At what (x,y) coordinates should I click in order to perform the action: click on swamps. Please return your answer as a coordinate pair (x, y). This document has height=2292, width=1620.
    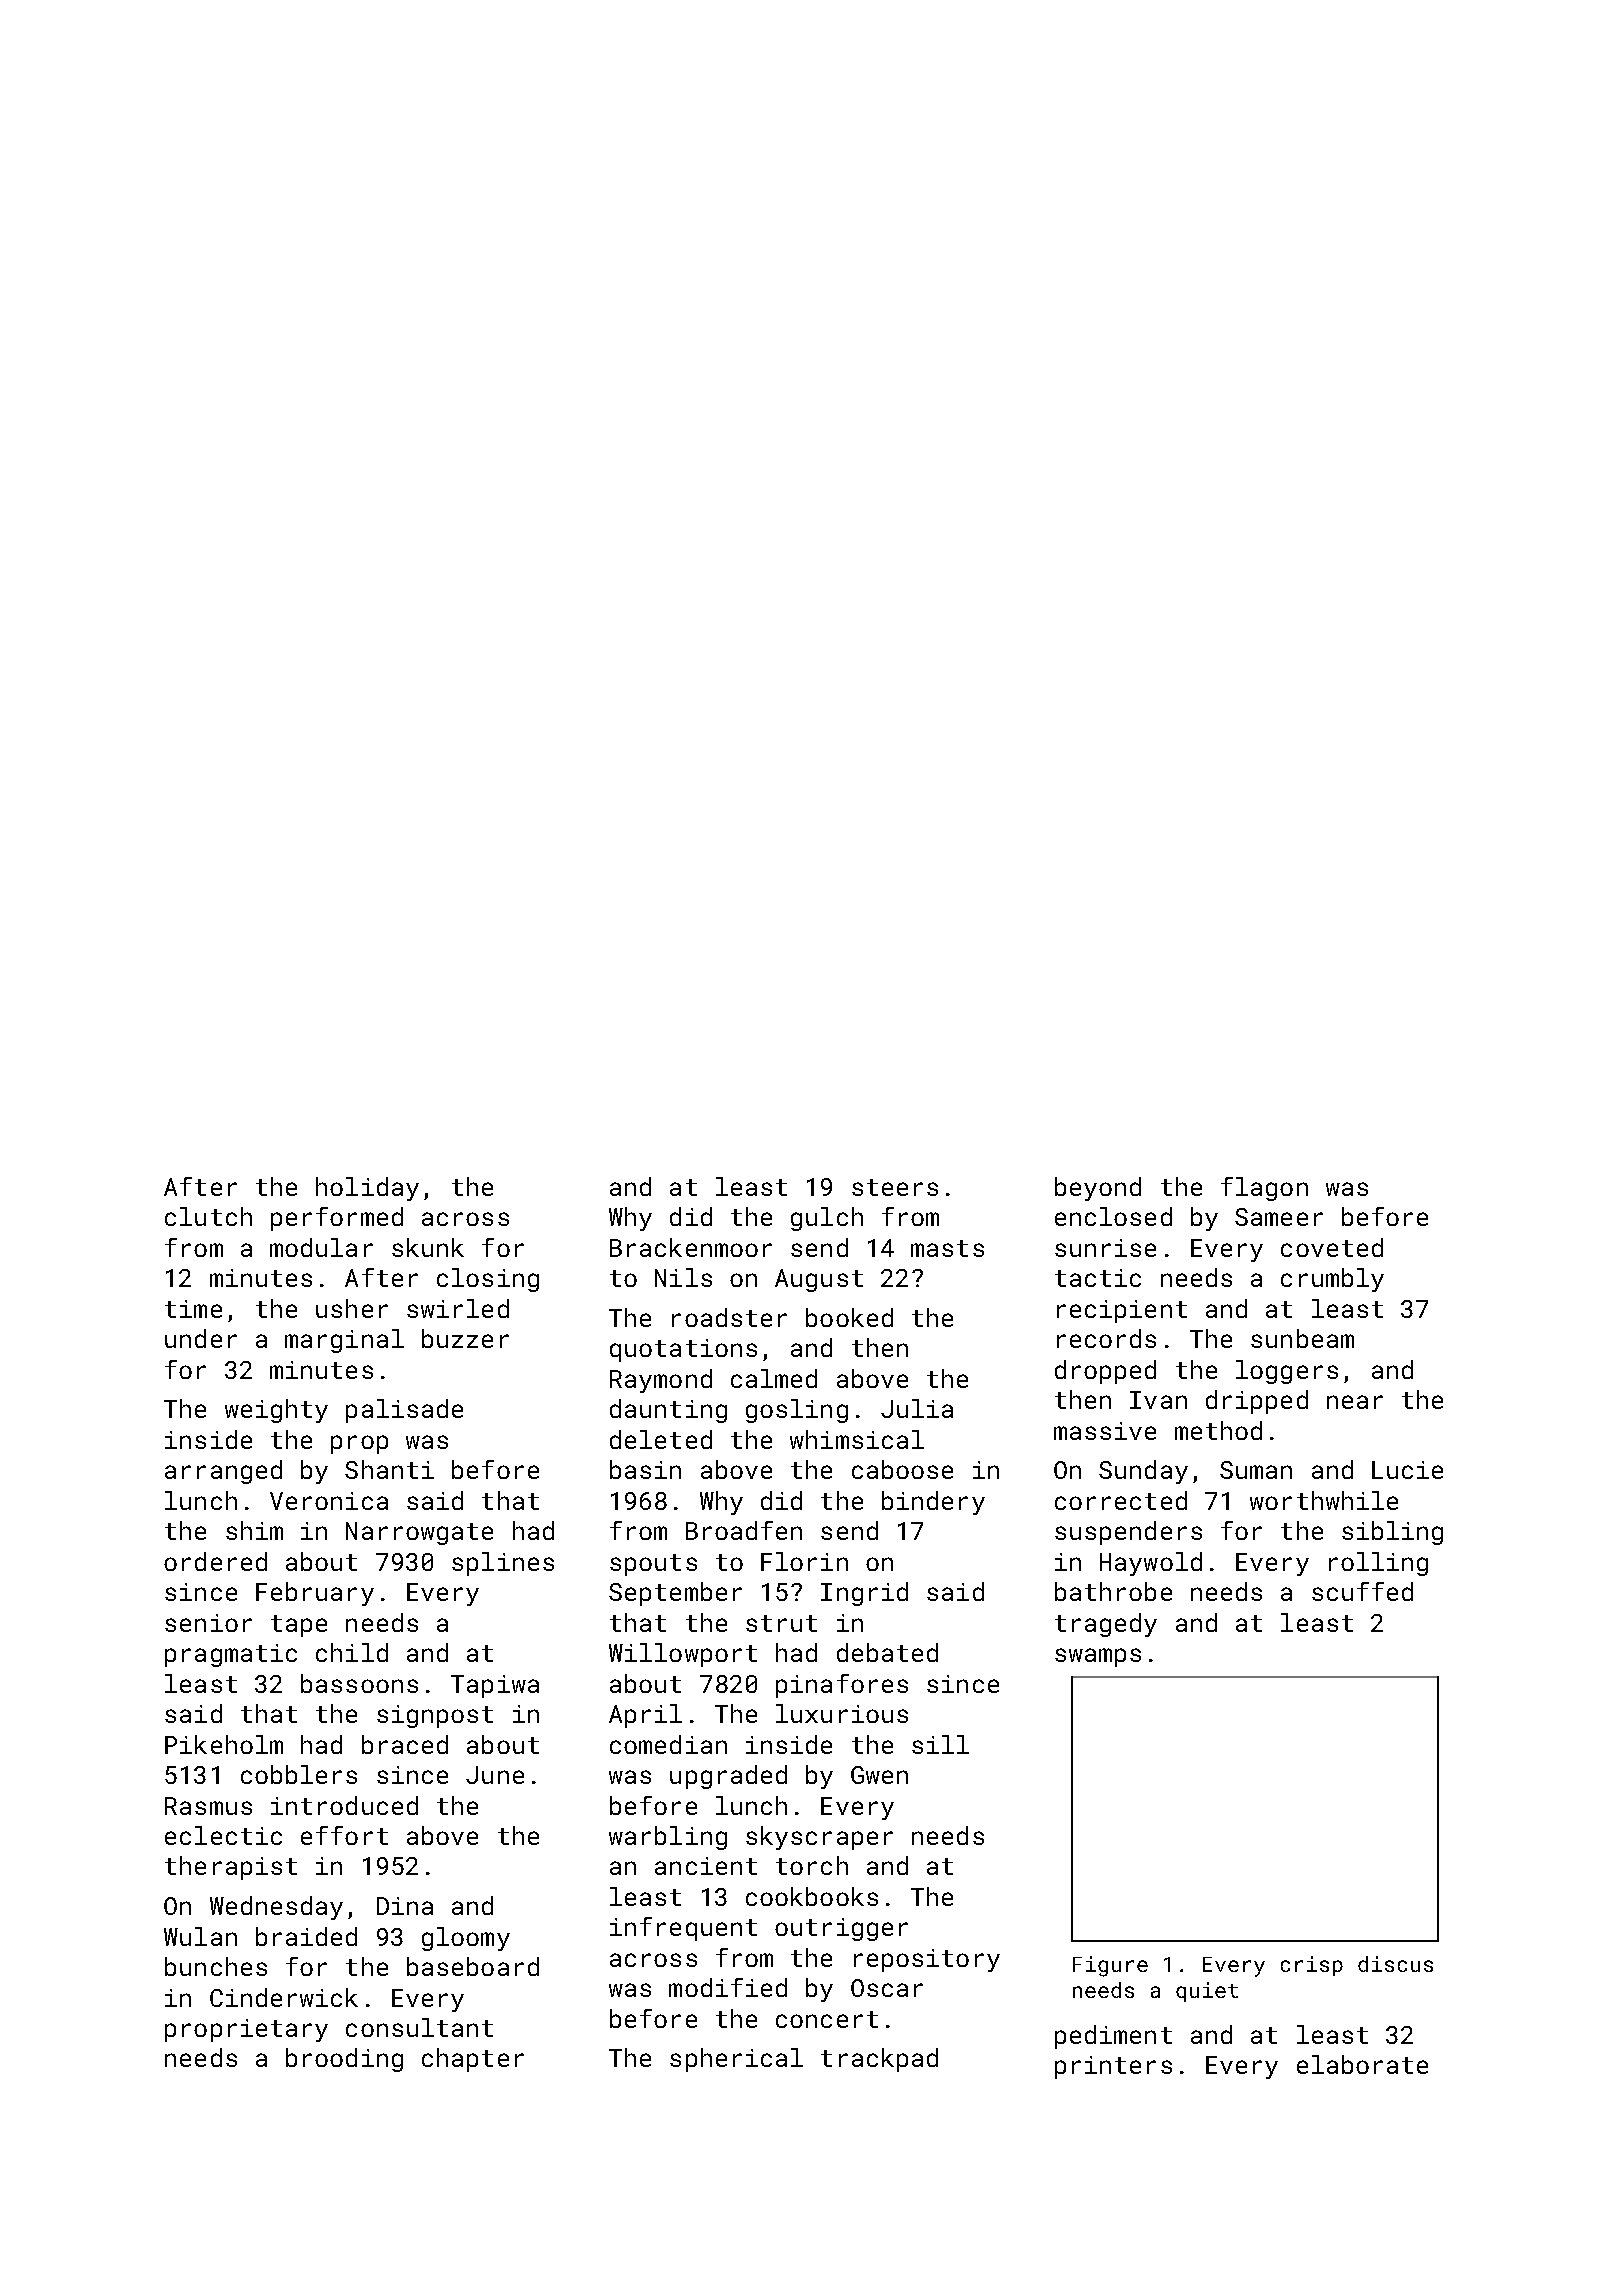
    Looking at the image, I should click on (1098, 1657).
